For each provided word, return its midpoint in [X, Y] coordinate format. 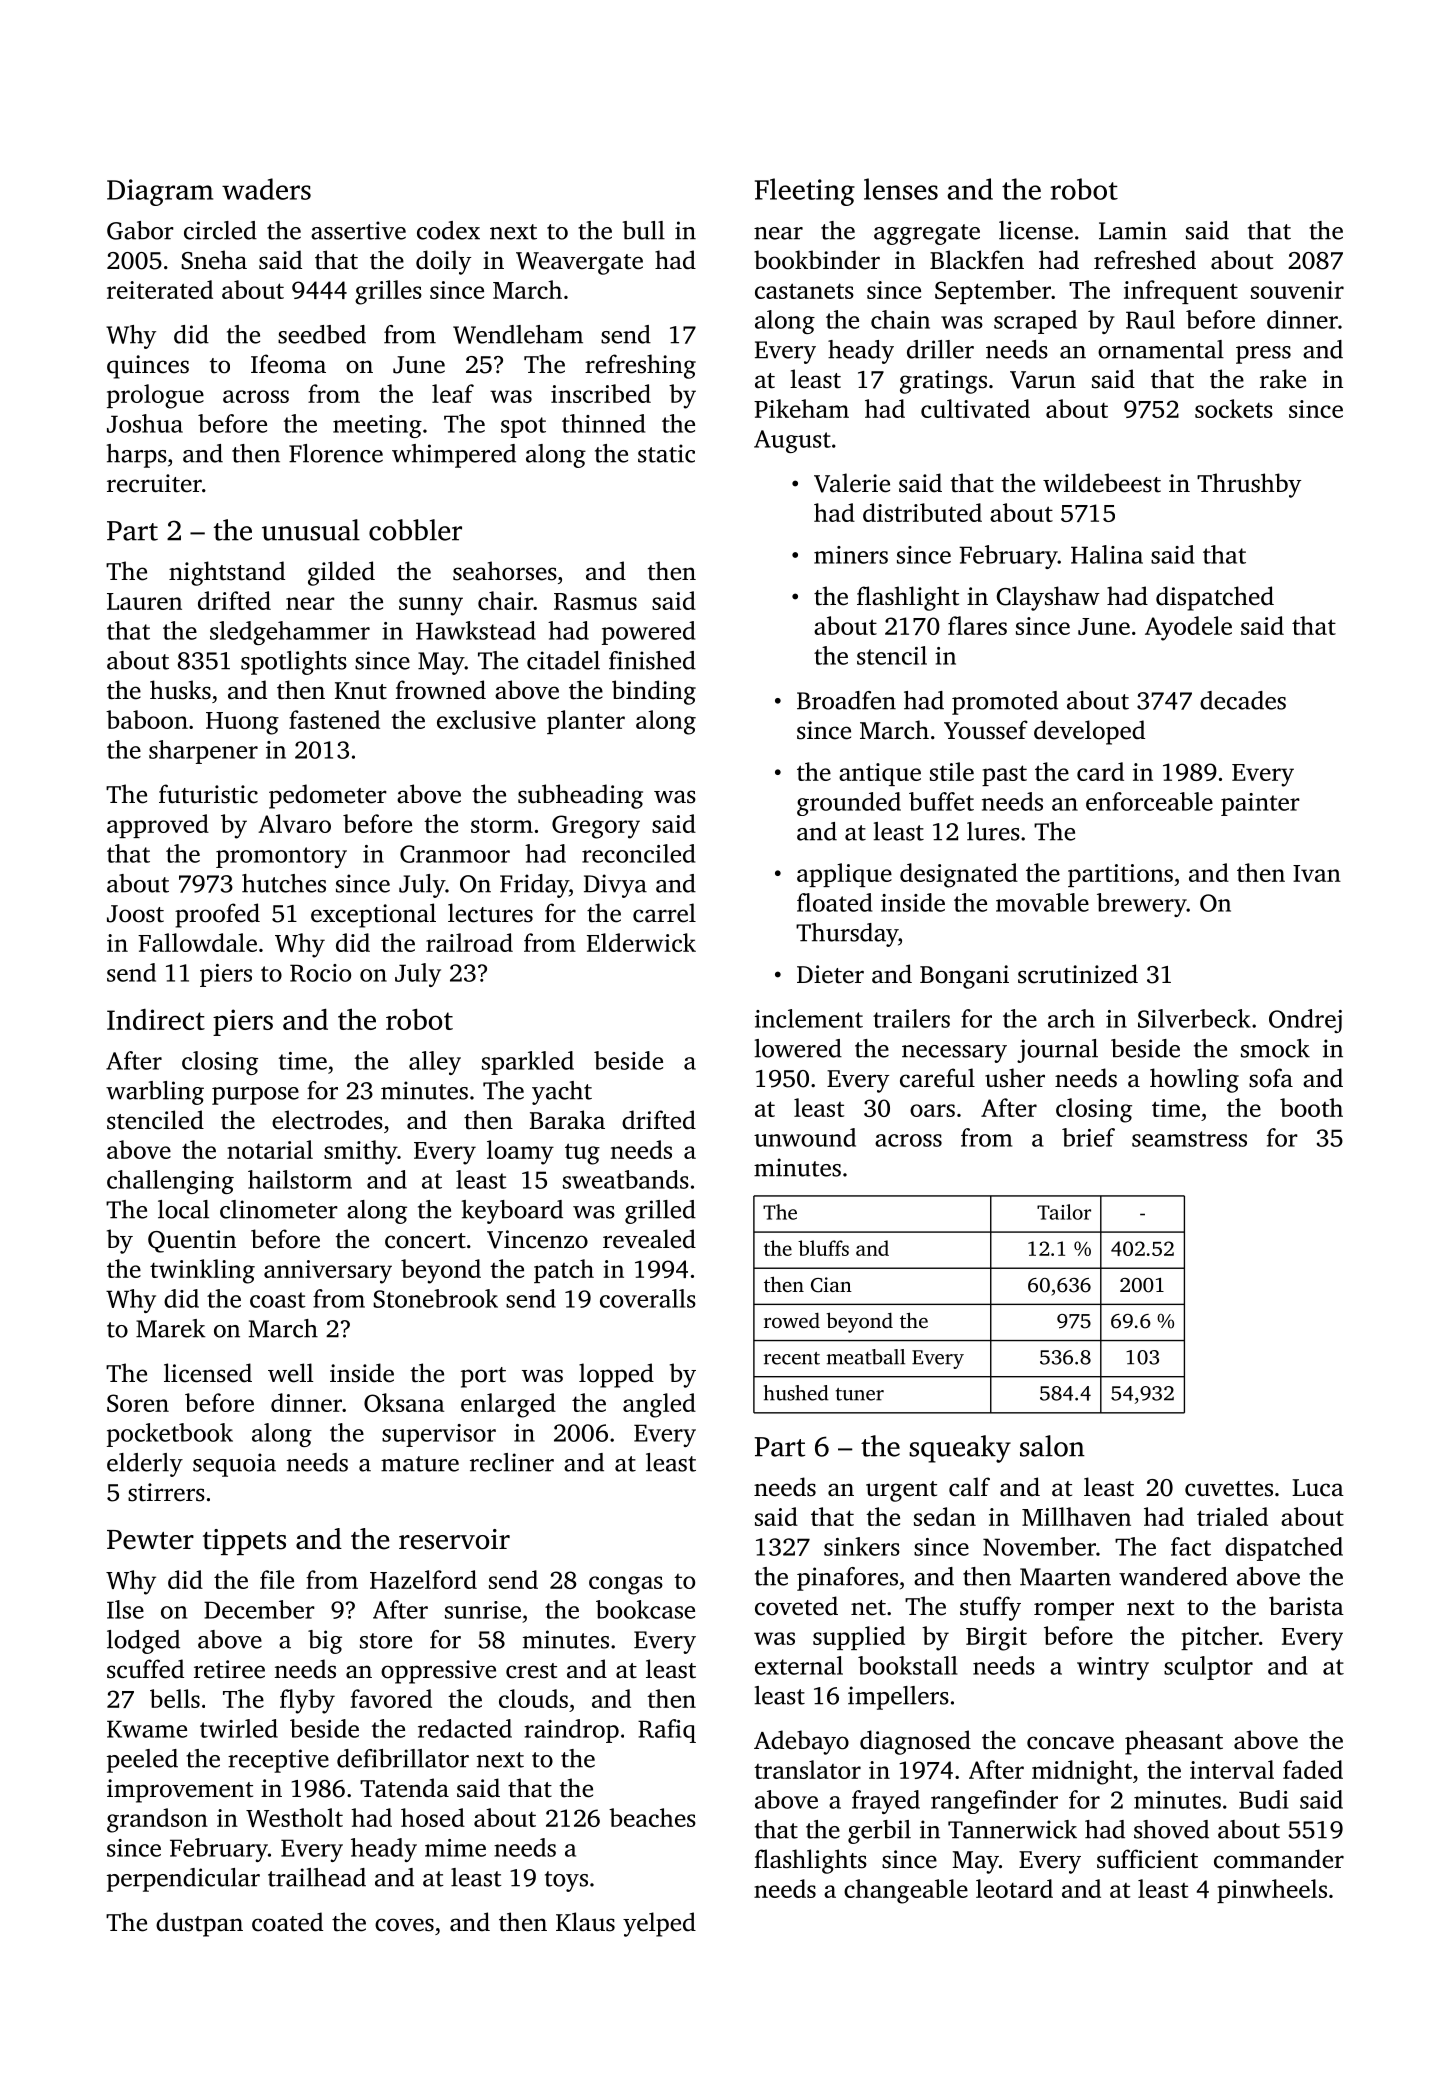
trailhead [317, 1877]
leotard [1014, 1888]
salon [1052, 1446]
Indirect [156, 1019]
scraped [1035, 322]
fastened [334, 719]
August [792, 441]
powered [648, 633]
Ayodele [1188, 628]
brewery [1142, 905]
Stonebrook [435, 1298]
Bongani [964, 977]
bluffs [823, 1248]
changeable [906, 1891]
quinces [148, 367]
